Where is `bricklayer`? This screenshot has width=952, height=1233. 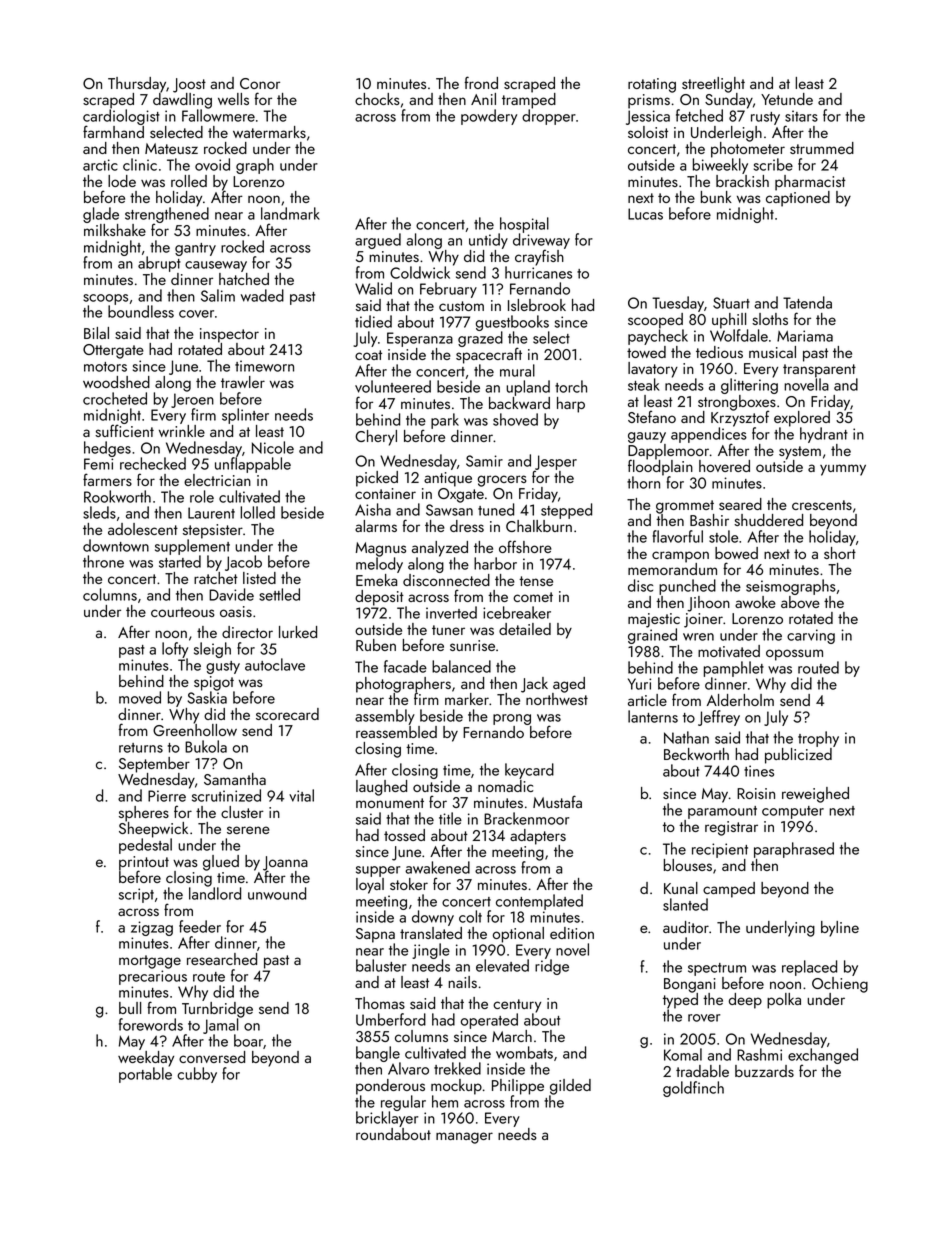
bricklayer is located at coordinates (387, 1119).
